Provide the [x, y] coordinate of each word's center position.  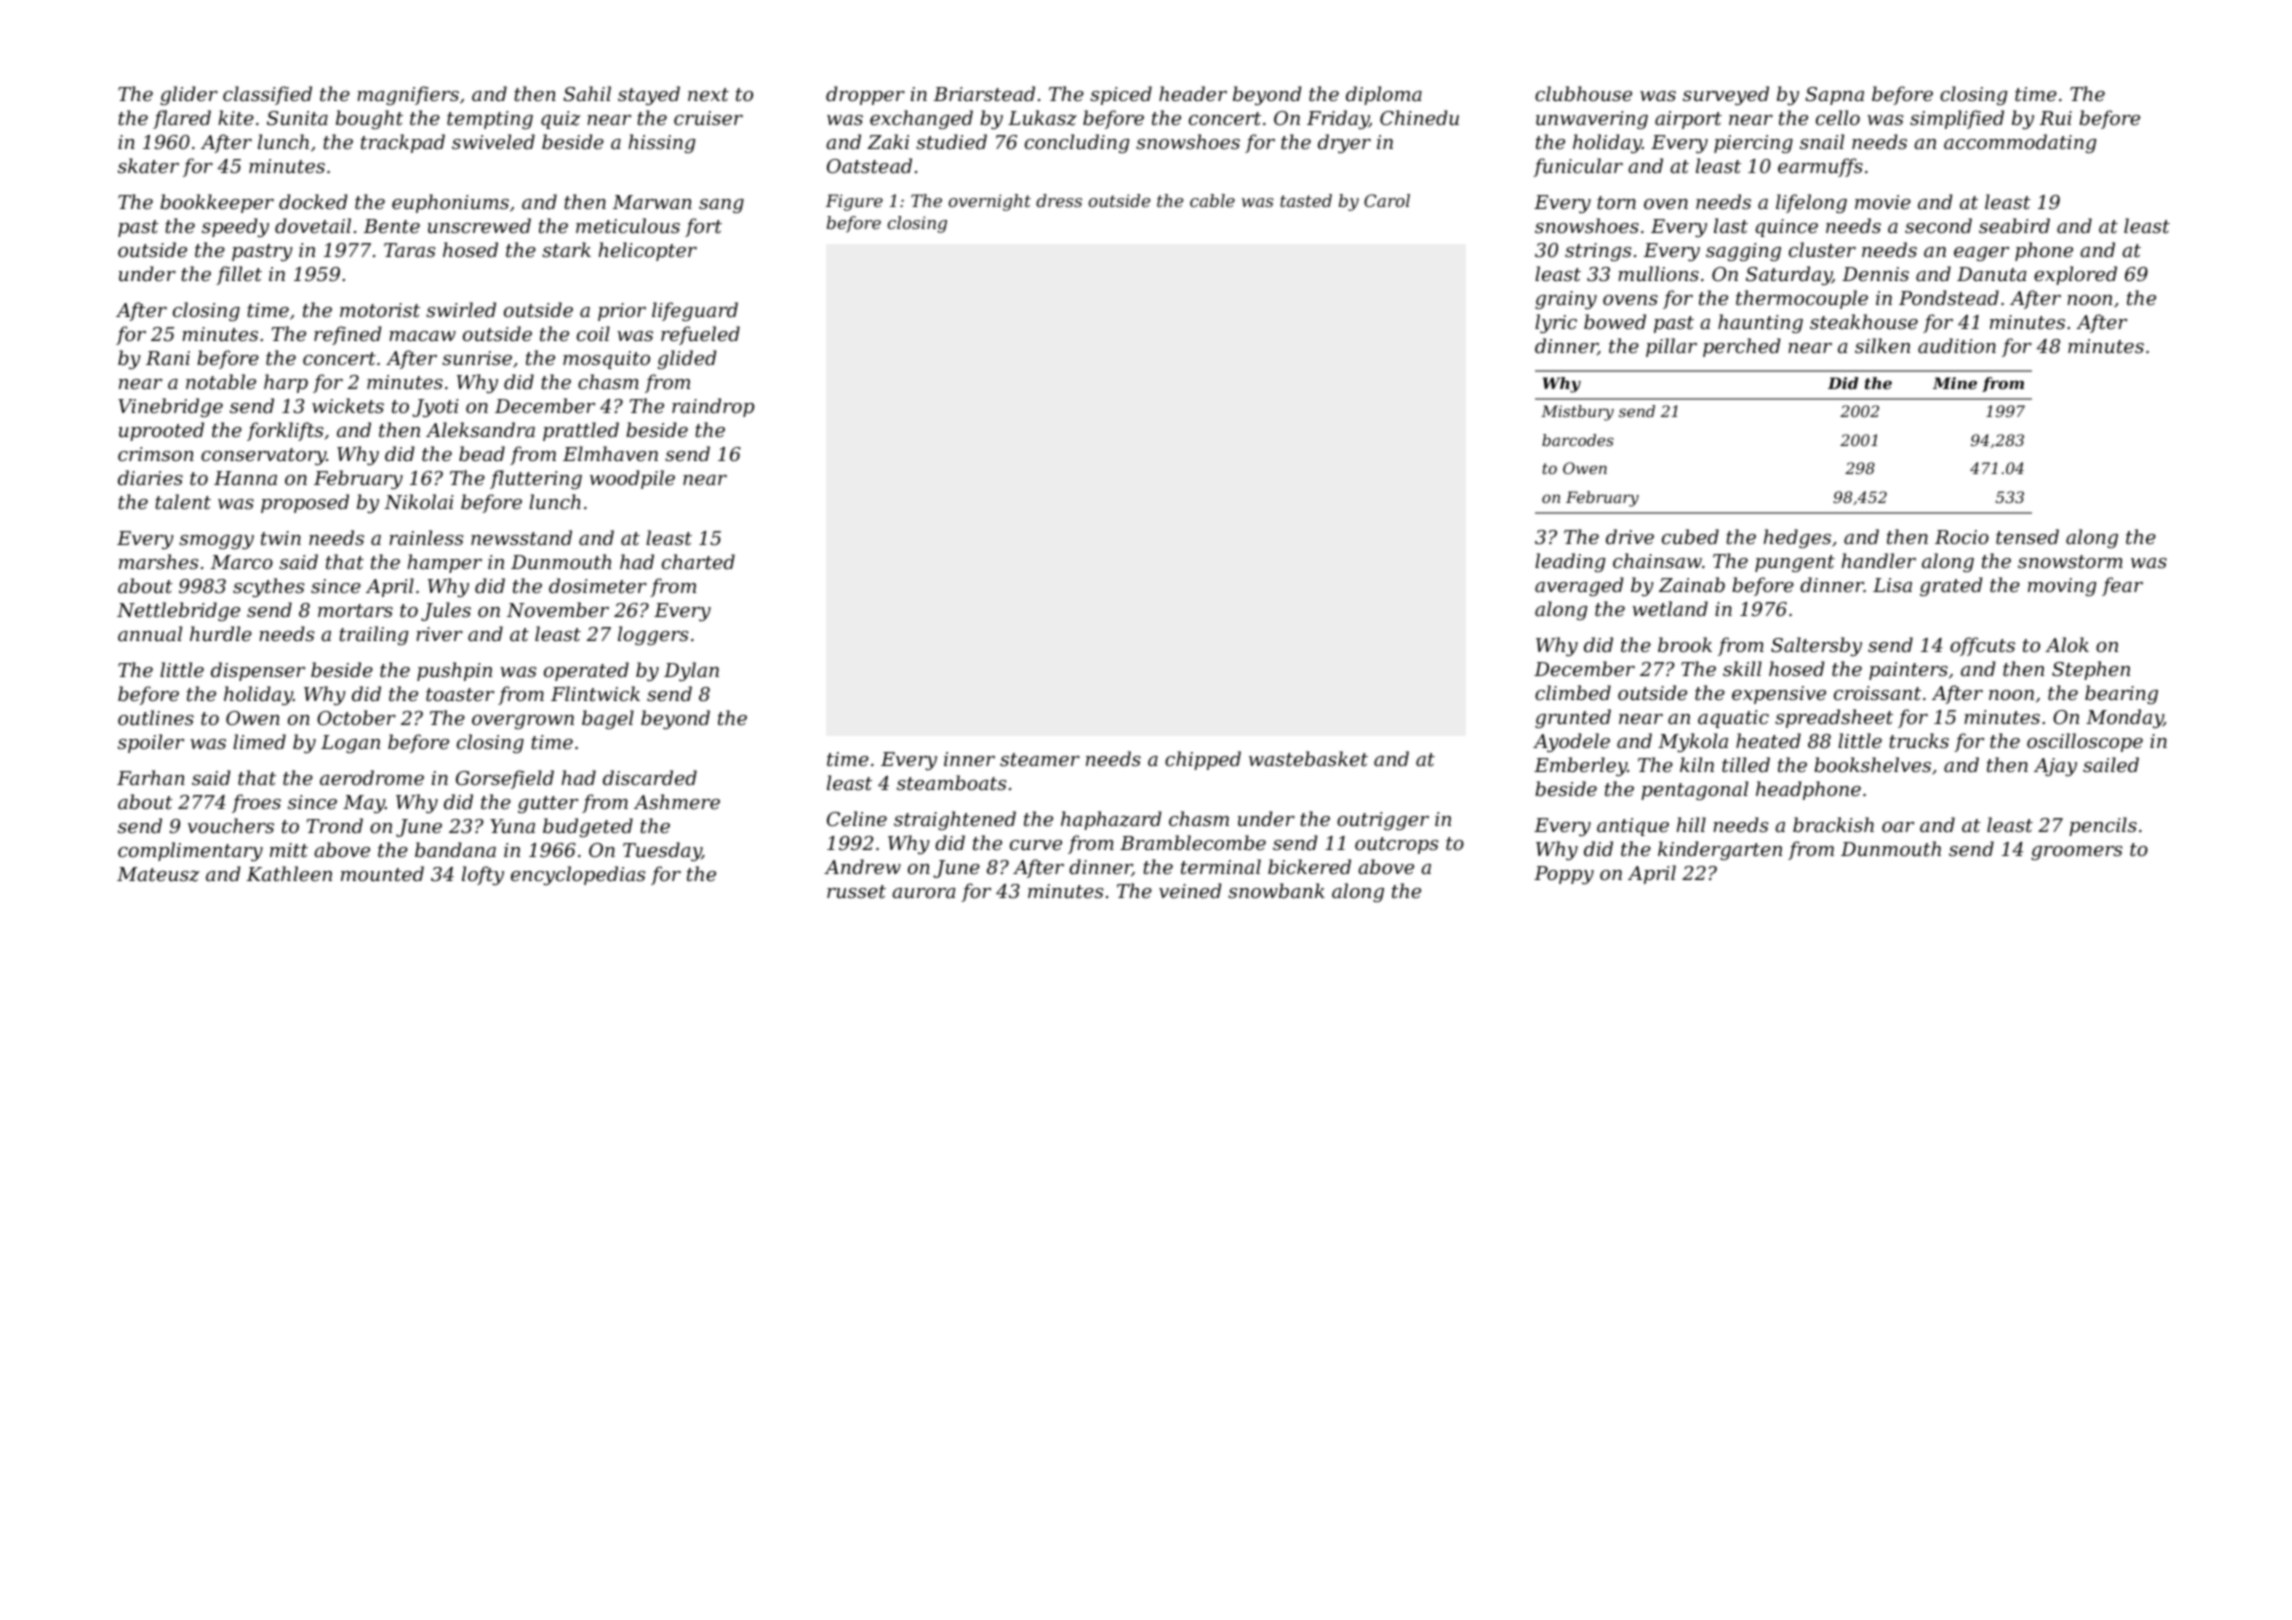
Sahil [587, 93]
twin [281, 538]
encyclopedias [578, 875]
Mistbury [1577, 413]
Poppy [1564, 875]
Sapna [1834, 96]
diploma [1384, 95]
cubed [1690, 536]
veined [1190, 890]
